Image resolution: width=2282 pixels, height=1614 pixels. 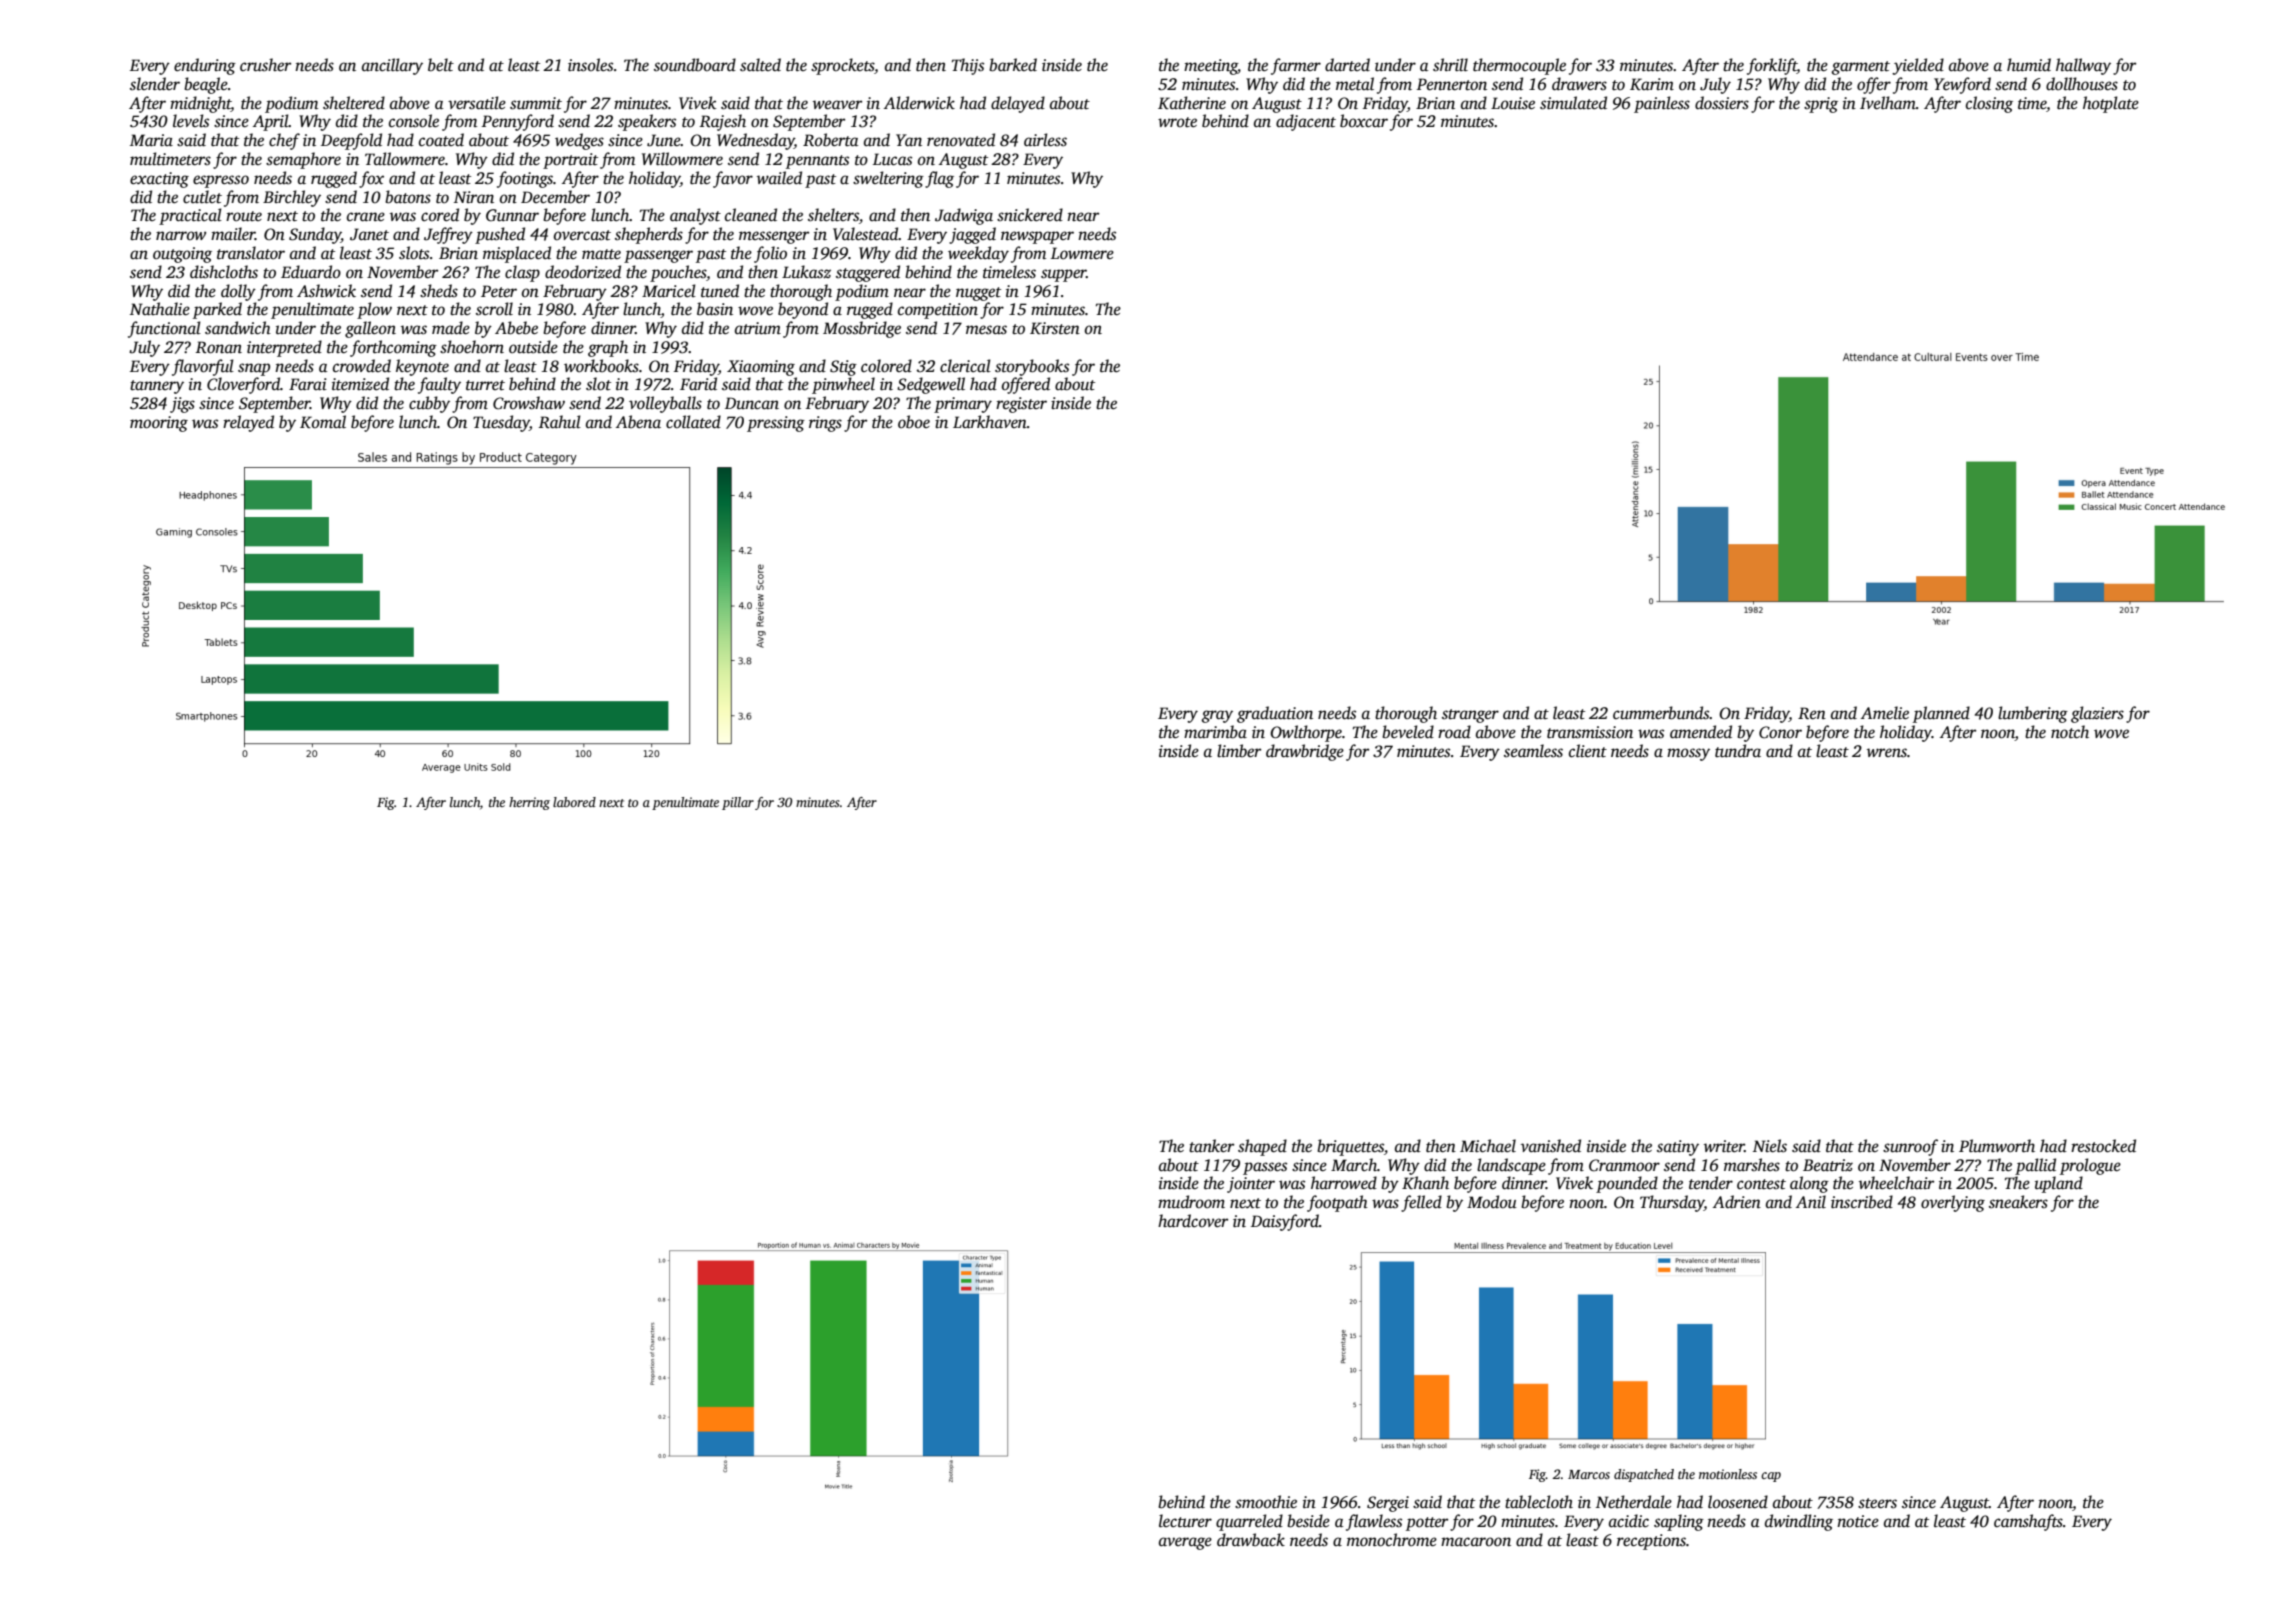 I want to click on mudroom, so click(x=1191, y=1201).
